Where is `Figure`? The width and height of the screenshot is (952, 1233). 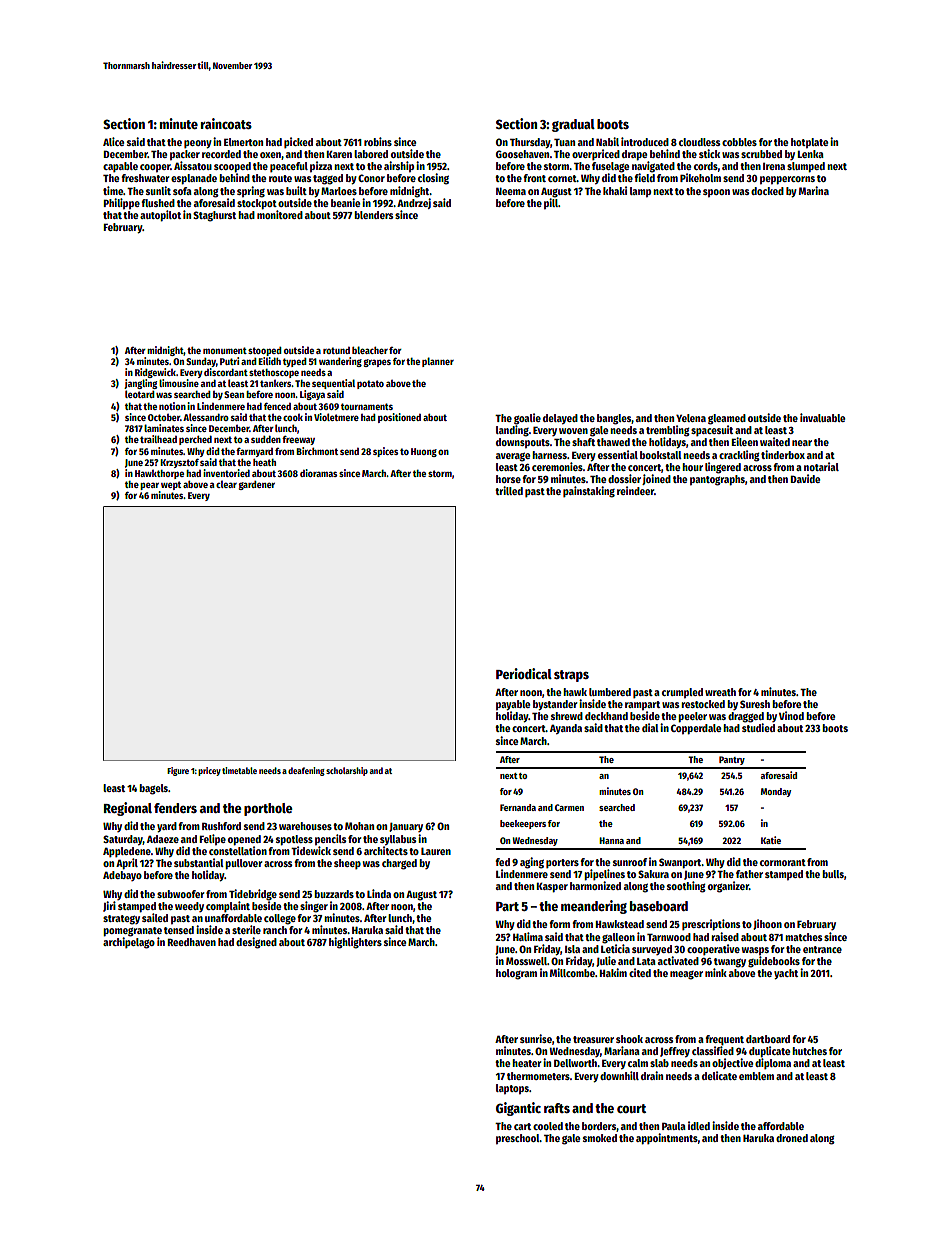 Figure is located at coordinates (178, 771).
